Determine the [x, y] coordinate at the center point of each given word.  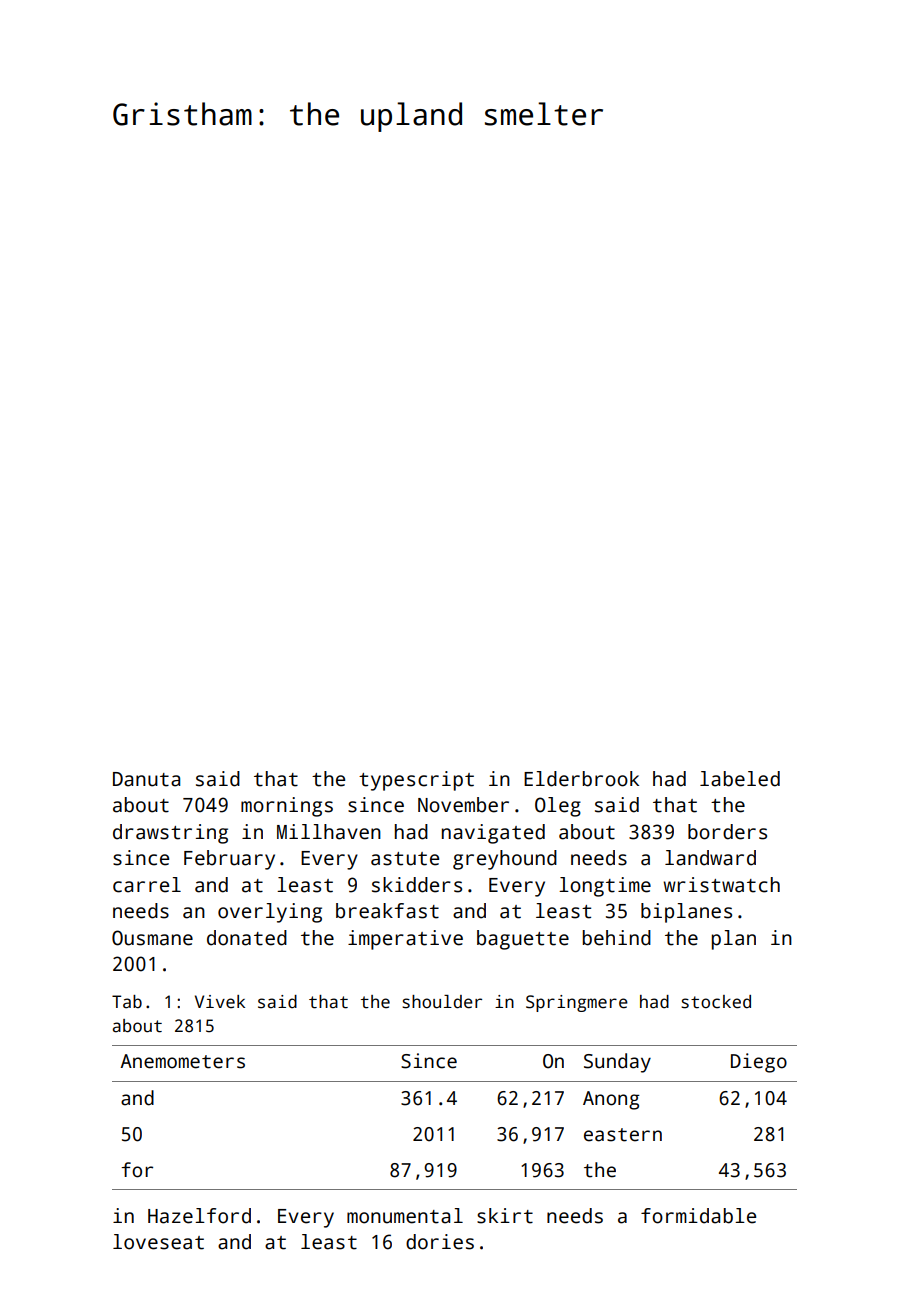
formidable [698, 1216]
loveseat [158, 1242]
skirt [505, 1216]
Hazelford [199, 1216]
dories [440, 1242]
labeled [740, 779]
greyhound [505, 860]
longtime [605, 887]
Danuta [146, 779]
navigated [493, 834]
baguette [523, 940]
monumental [405, 1216]
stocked [716, 1002]
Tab [127, 1002]
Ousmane [152, 938]
